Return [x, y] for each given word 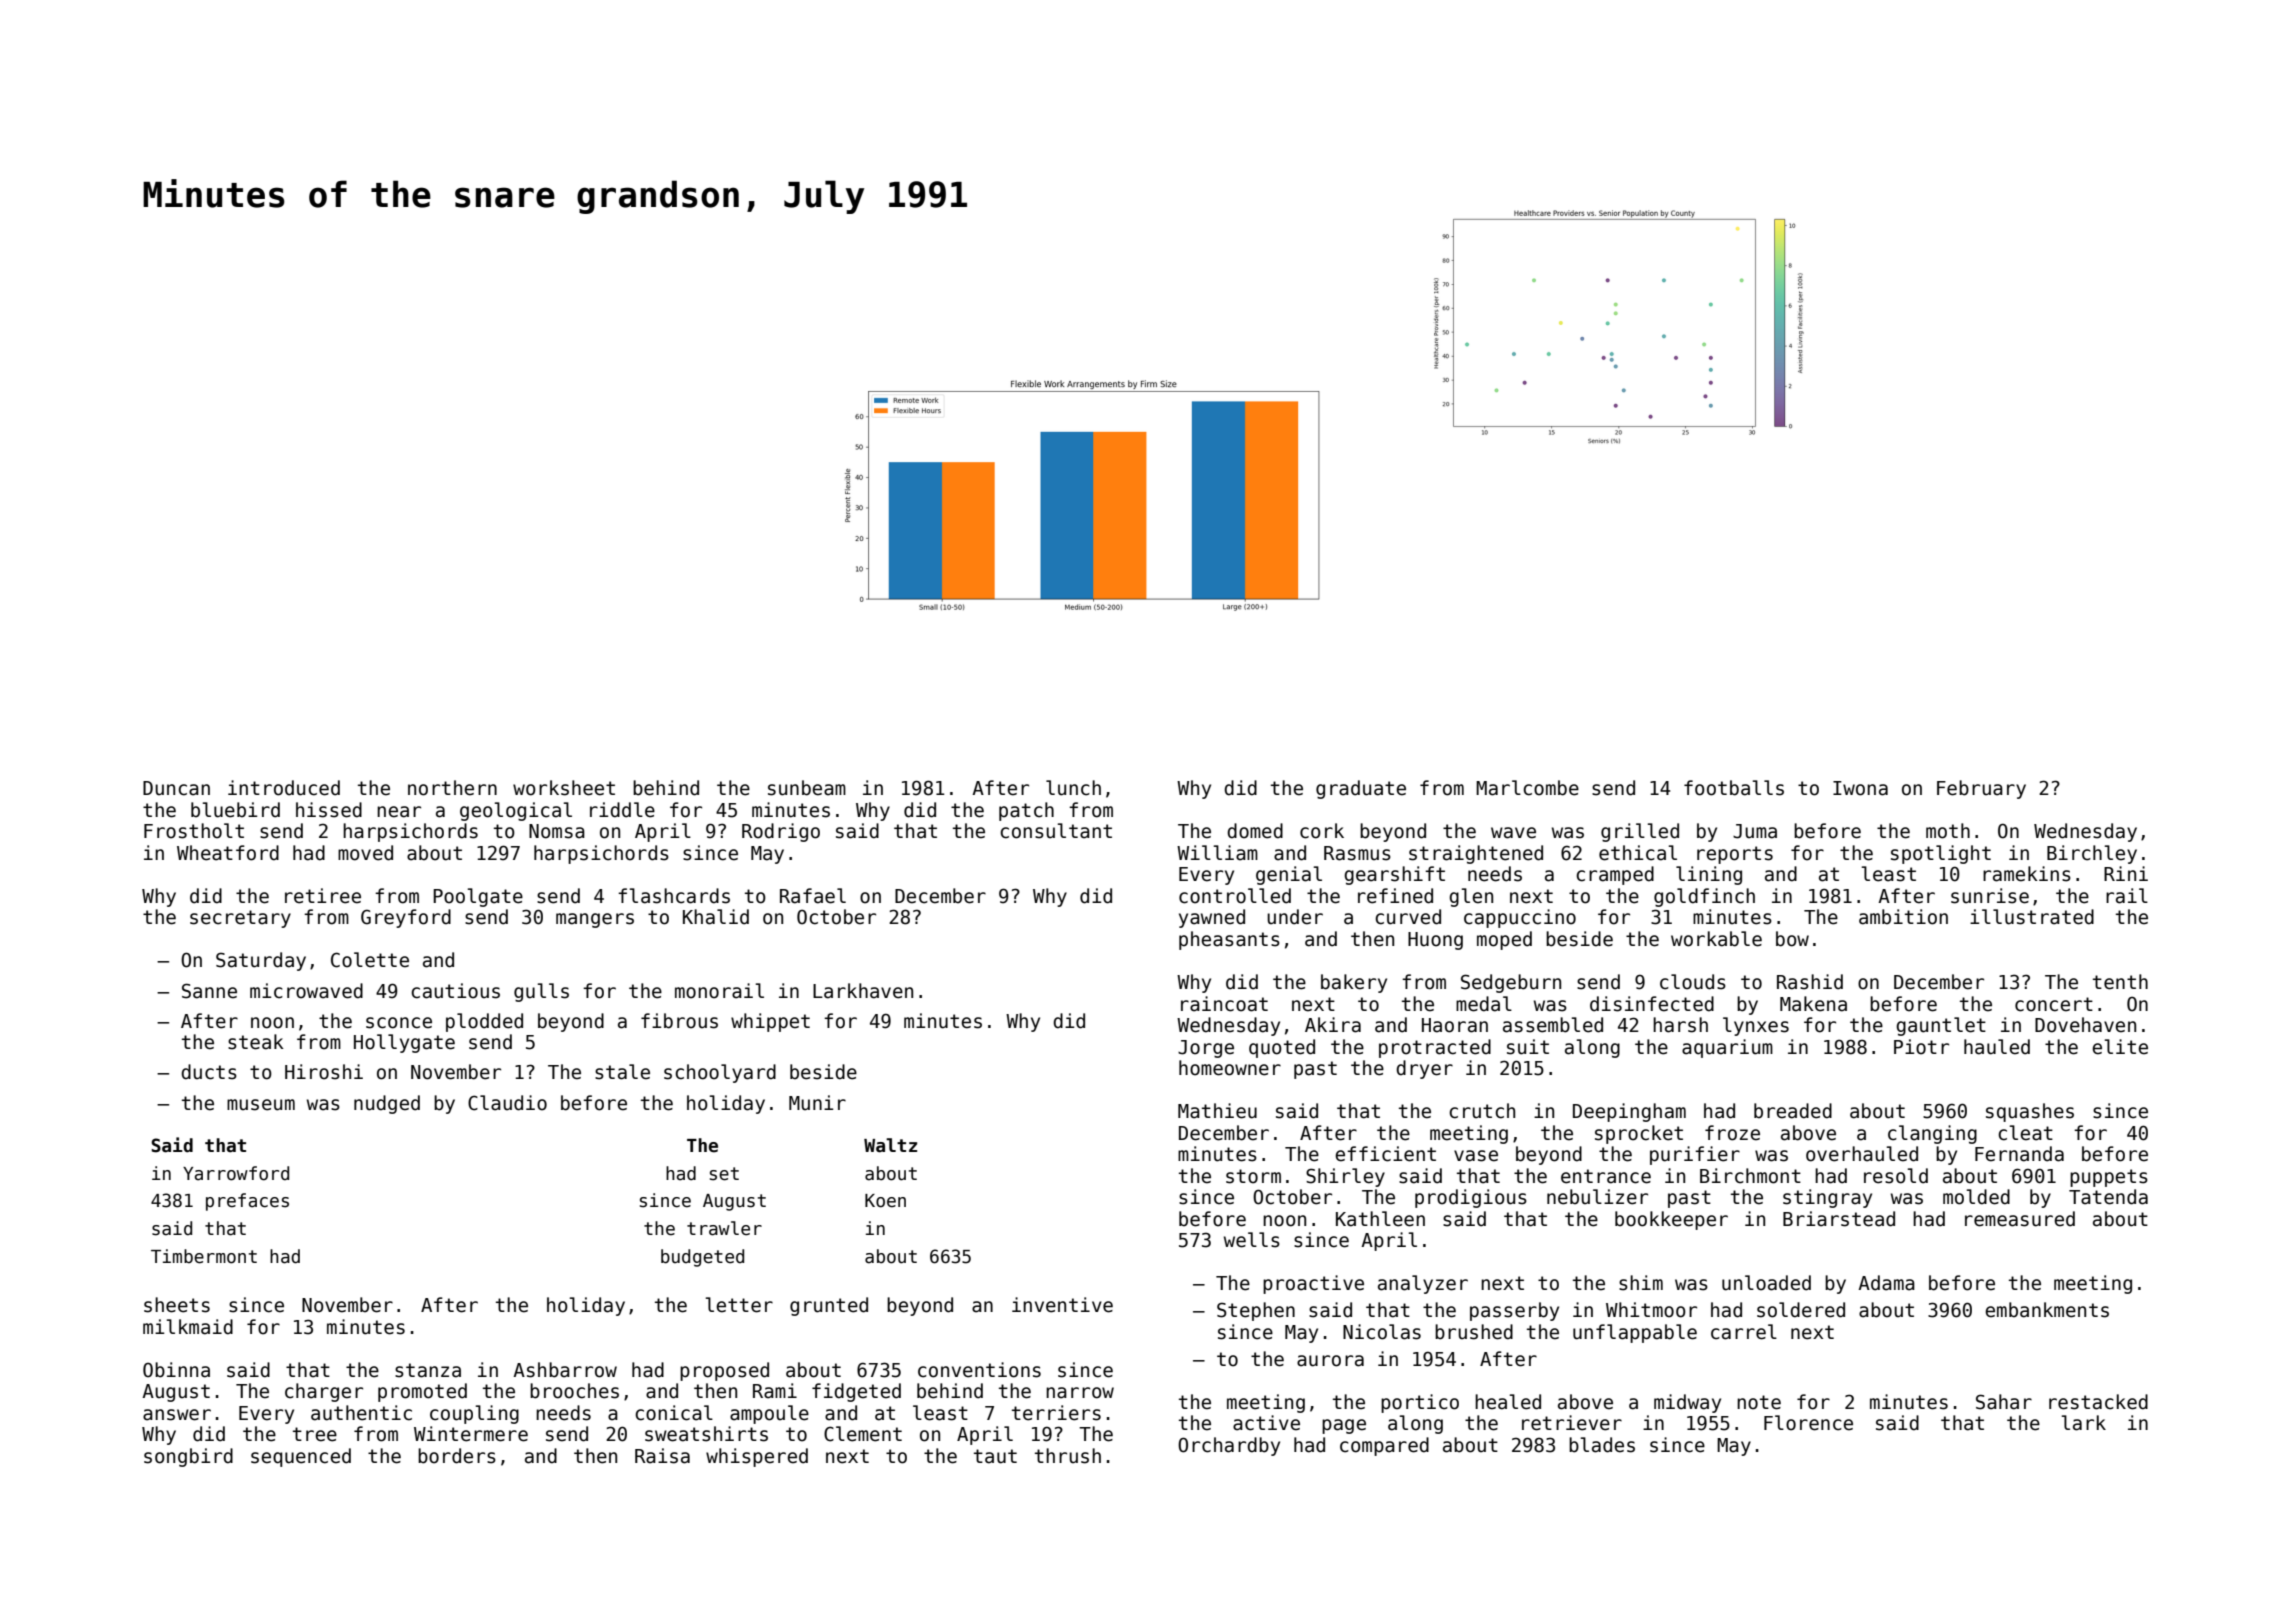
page [1344, 1426]
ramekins [2027, 874]
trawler [724, 1228]
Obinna [176, 1370]
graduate [1361, 789]
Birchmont [1750, 1176]
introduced [284, 788]
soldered [1801, 1310]
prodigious [1471, 1198]
